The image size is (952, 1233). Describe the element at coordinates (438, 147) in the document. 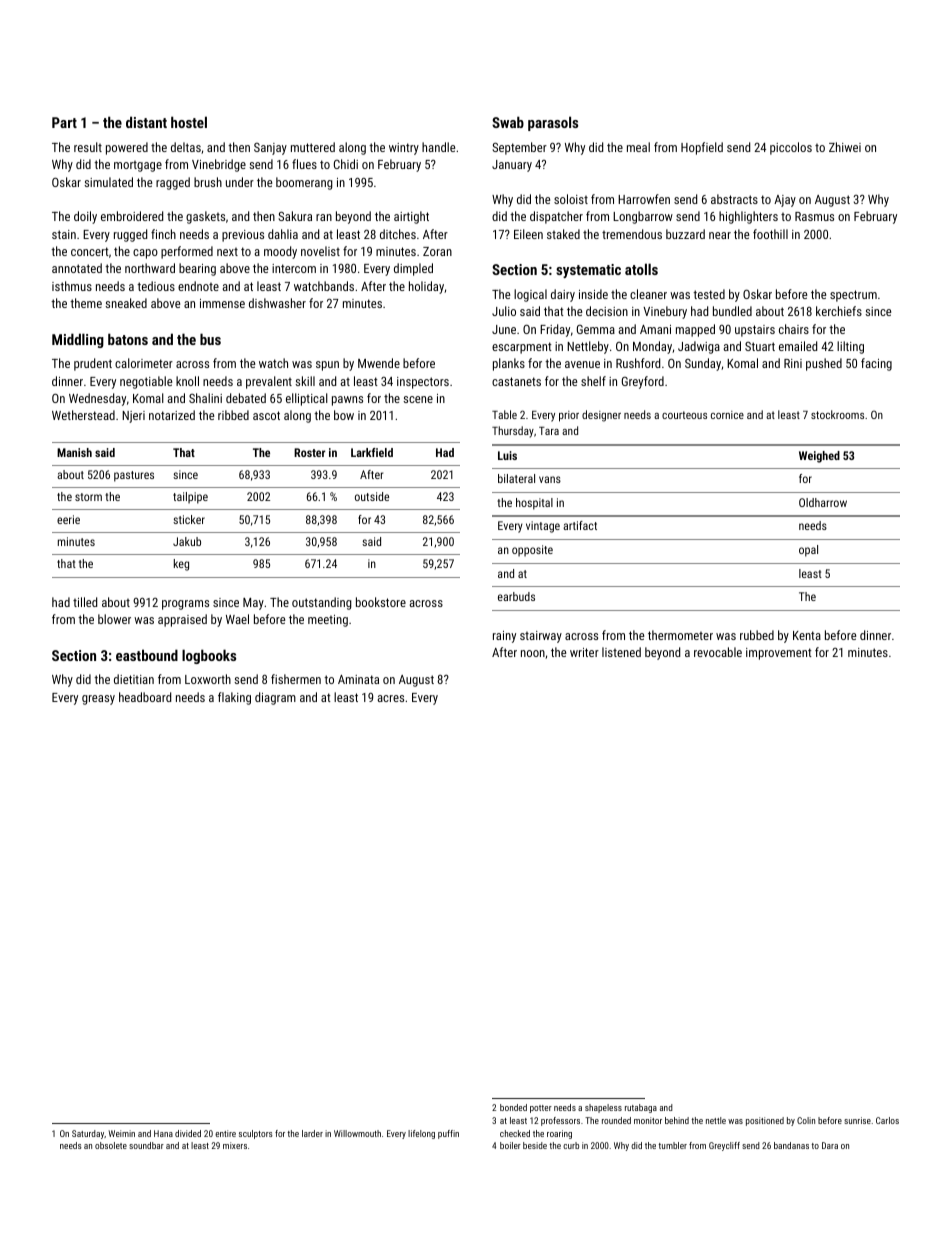

I see `handle` at that location.
